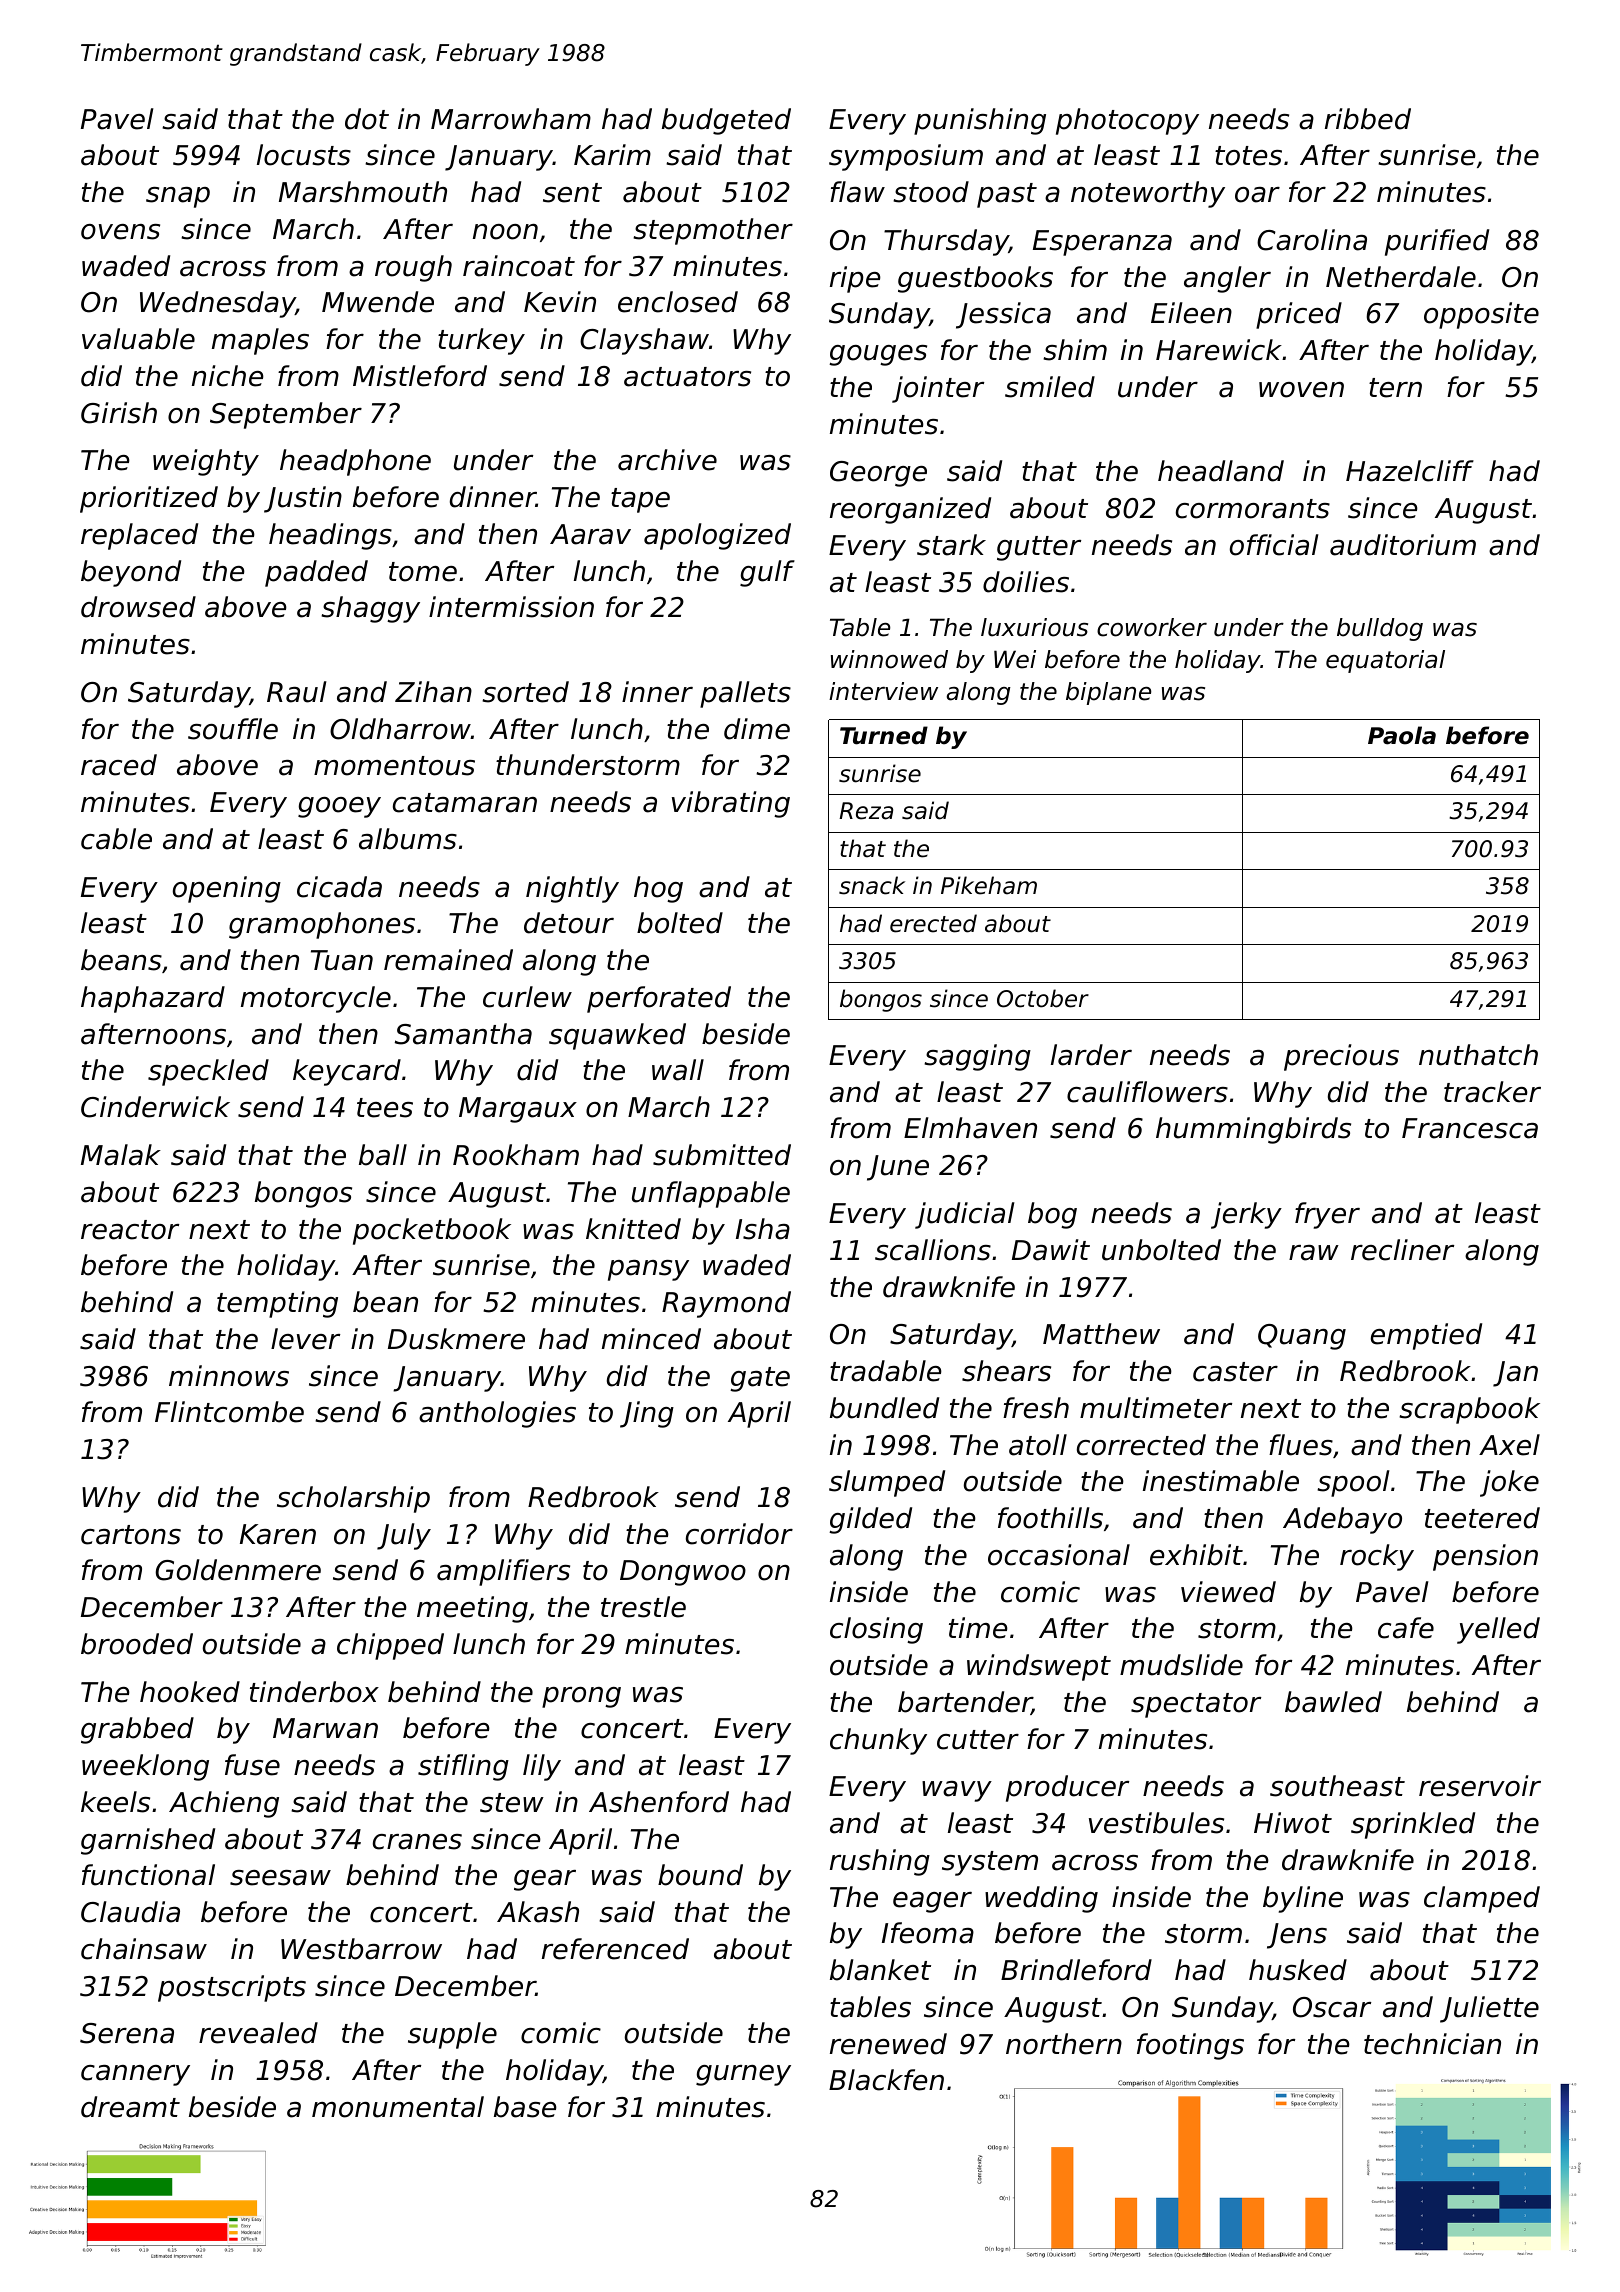 Image resolution: width=1620 pixels, height=2292 pixels. I want to click on locusts, so click(304, 155).
